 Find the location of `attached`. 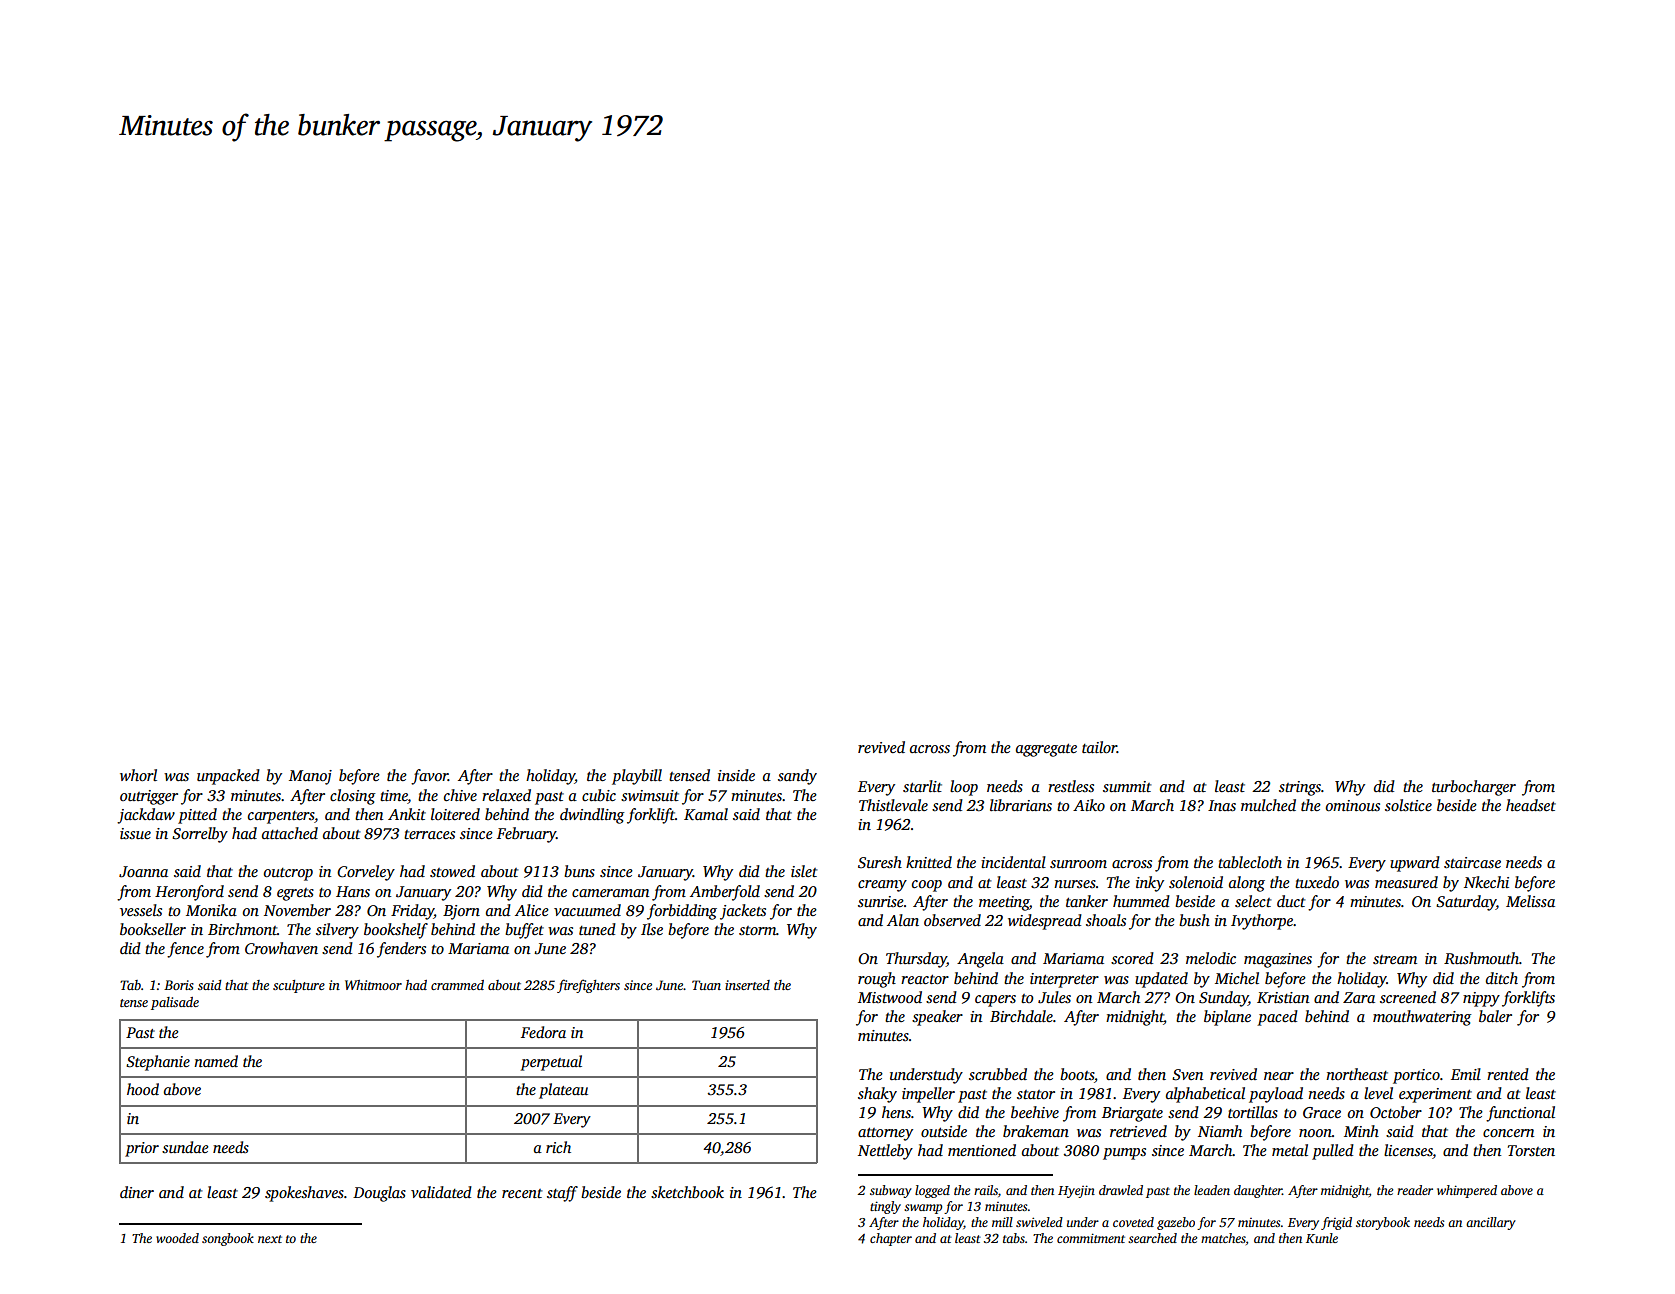

attached is located at coordinates (290, 833).
